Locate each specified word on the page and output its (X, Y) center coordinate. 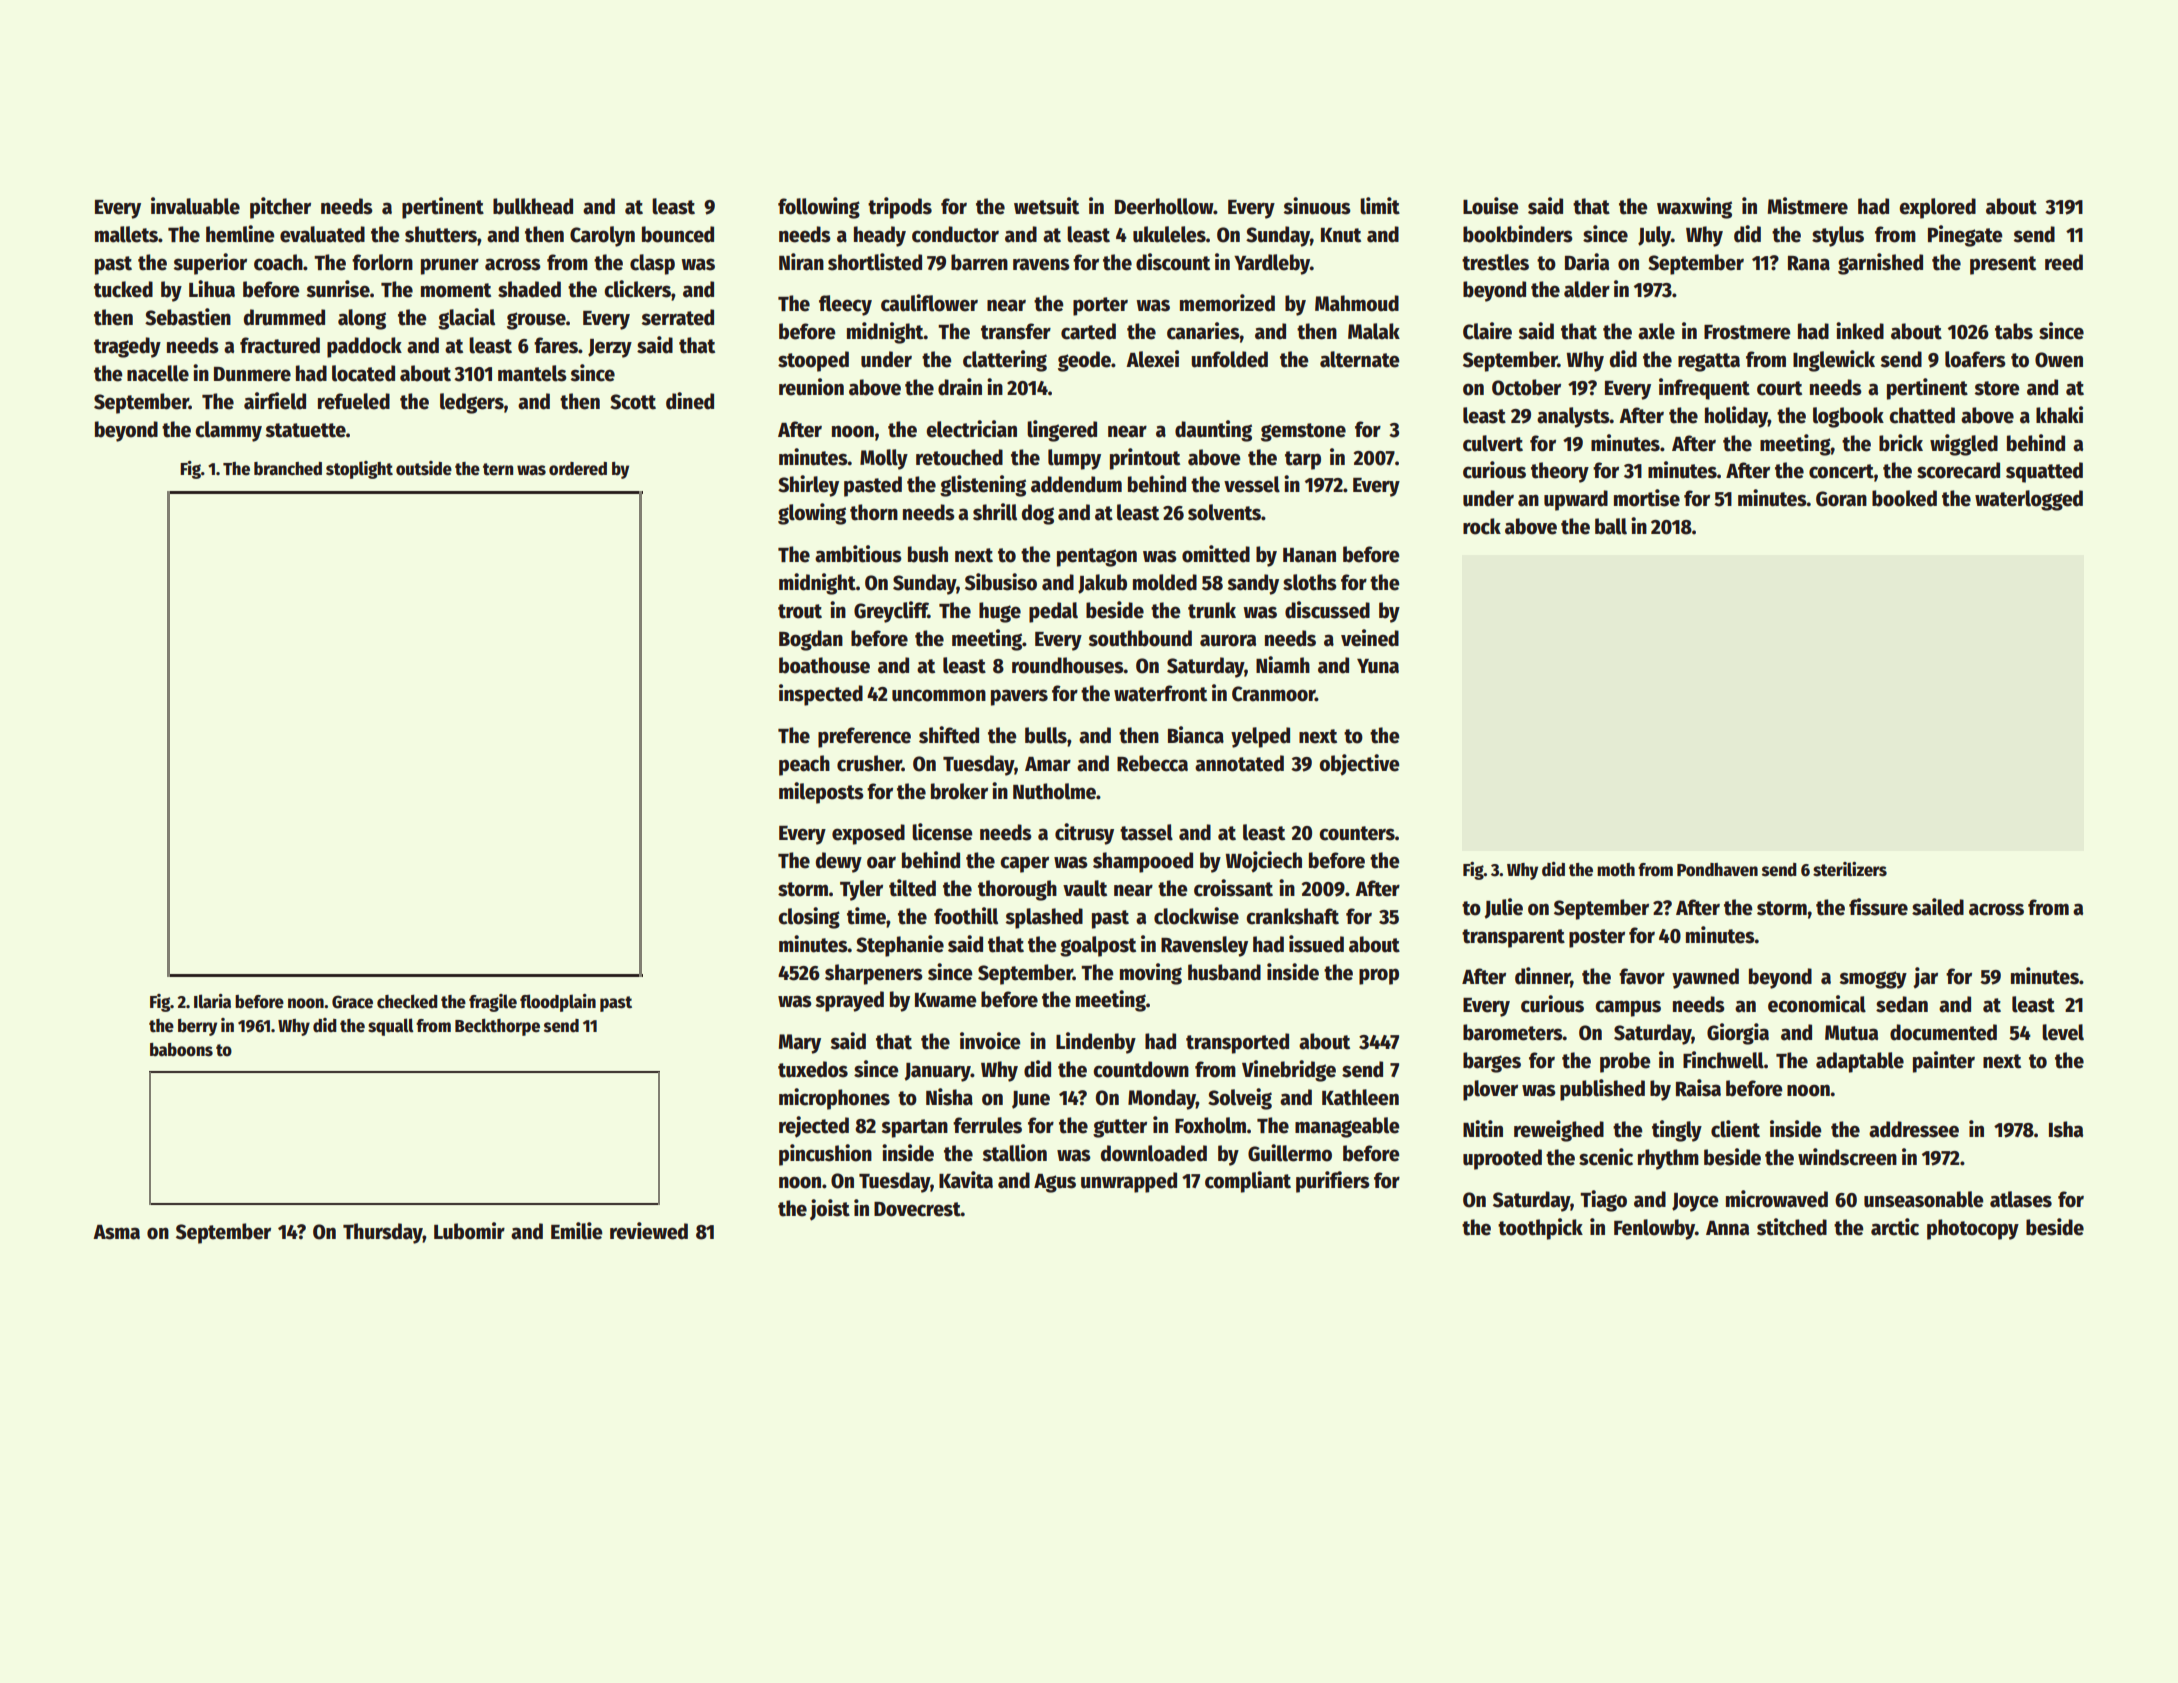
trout (800, 611)
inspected (821, 695)
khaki (2059, 415)
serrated (677, 317)
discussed (1327, 610)
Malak (1374, 331)
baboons (181, 1050)
